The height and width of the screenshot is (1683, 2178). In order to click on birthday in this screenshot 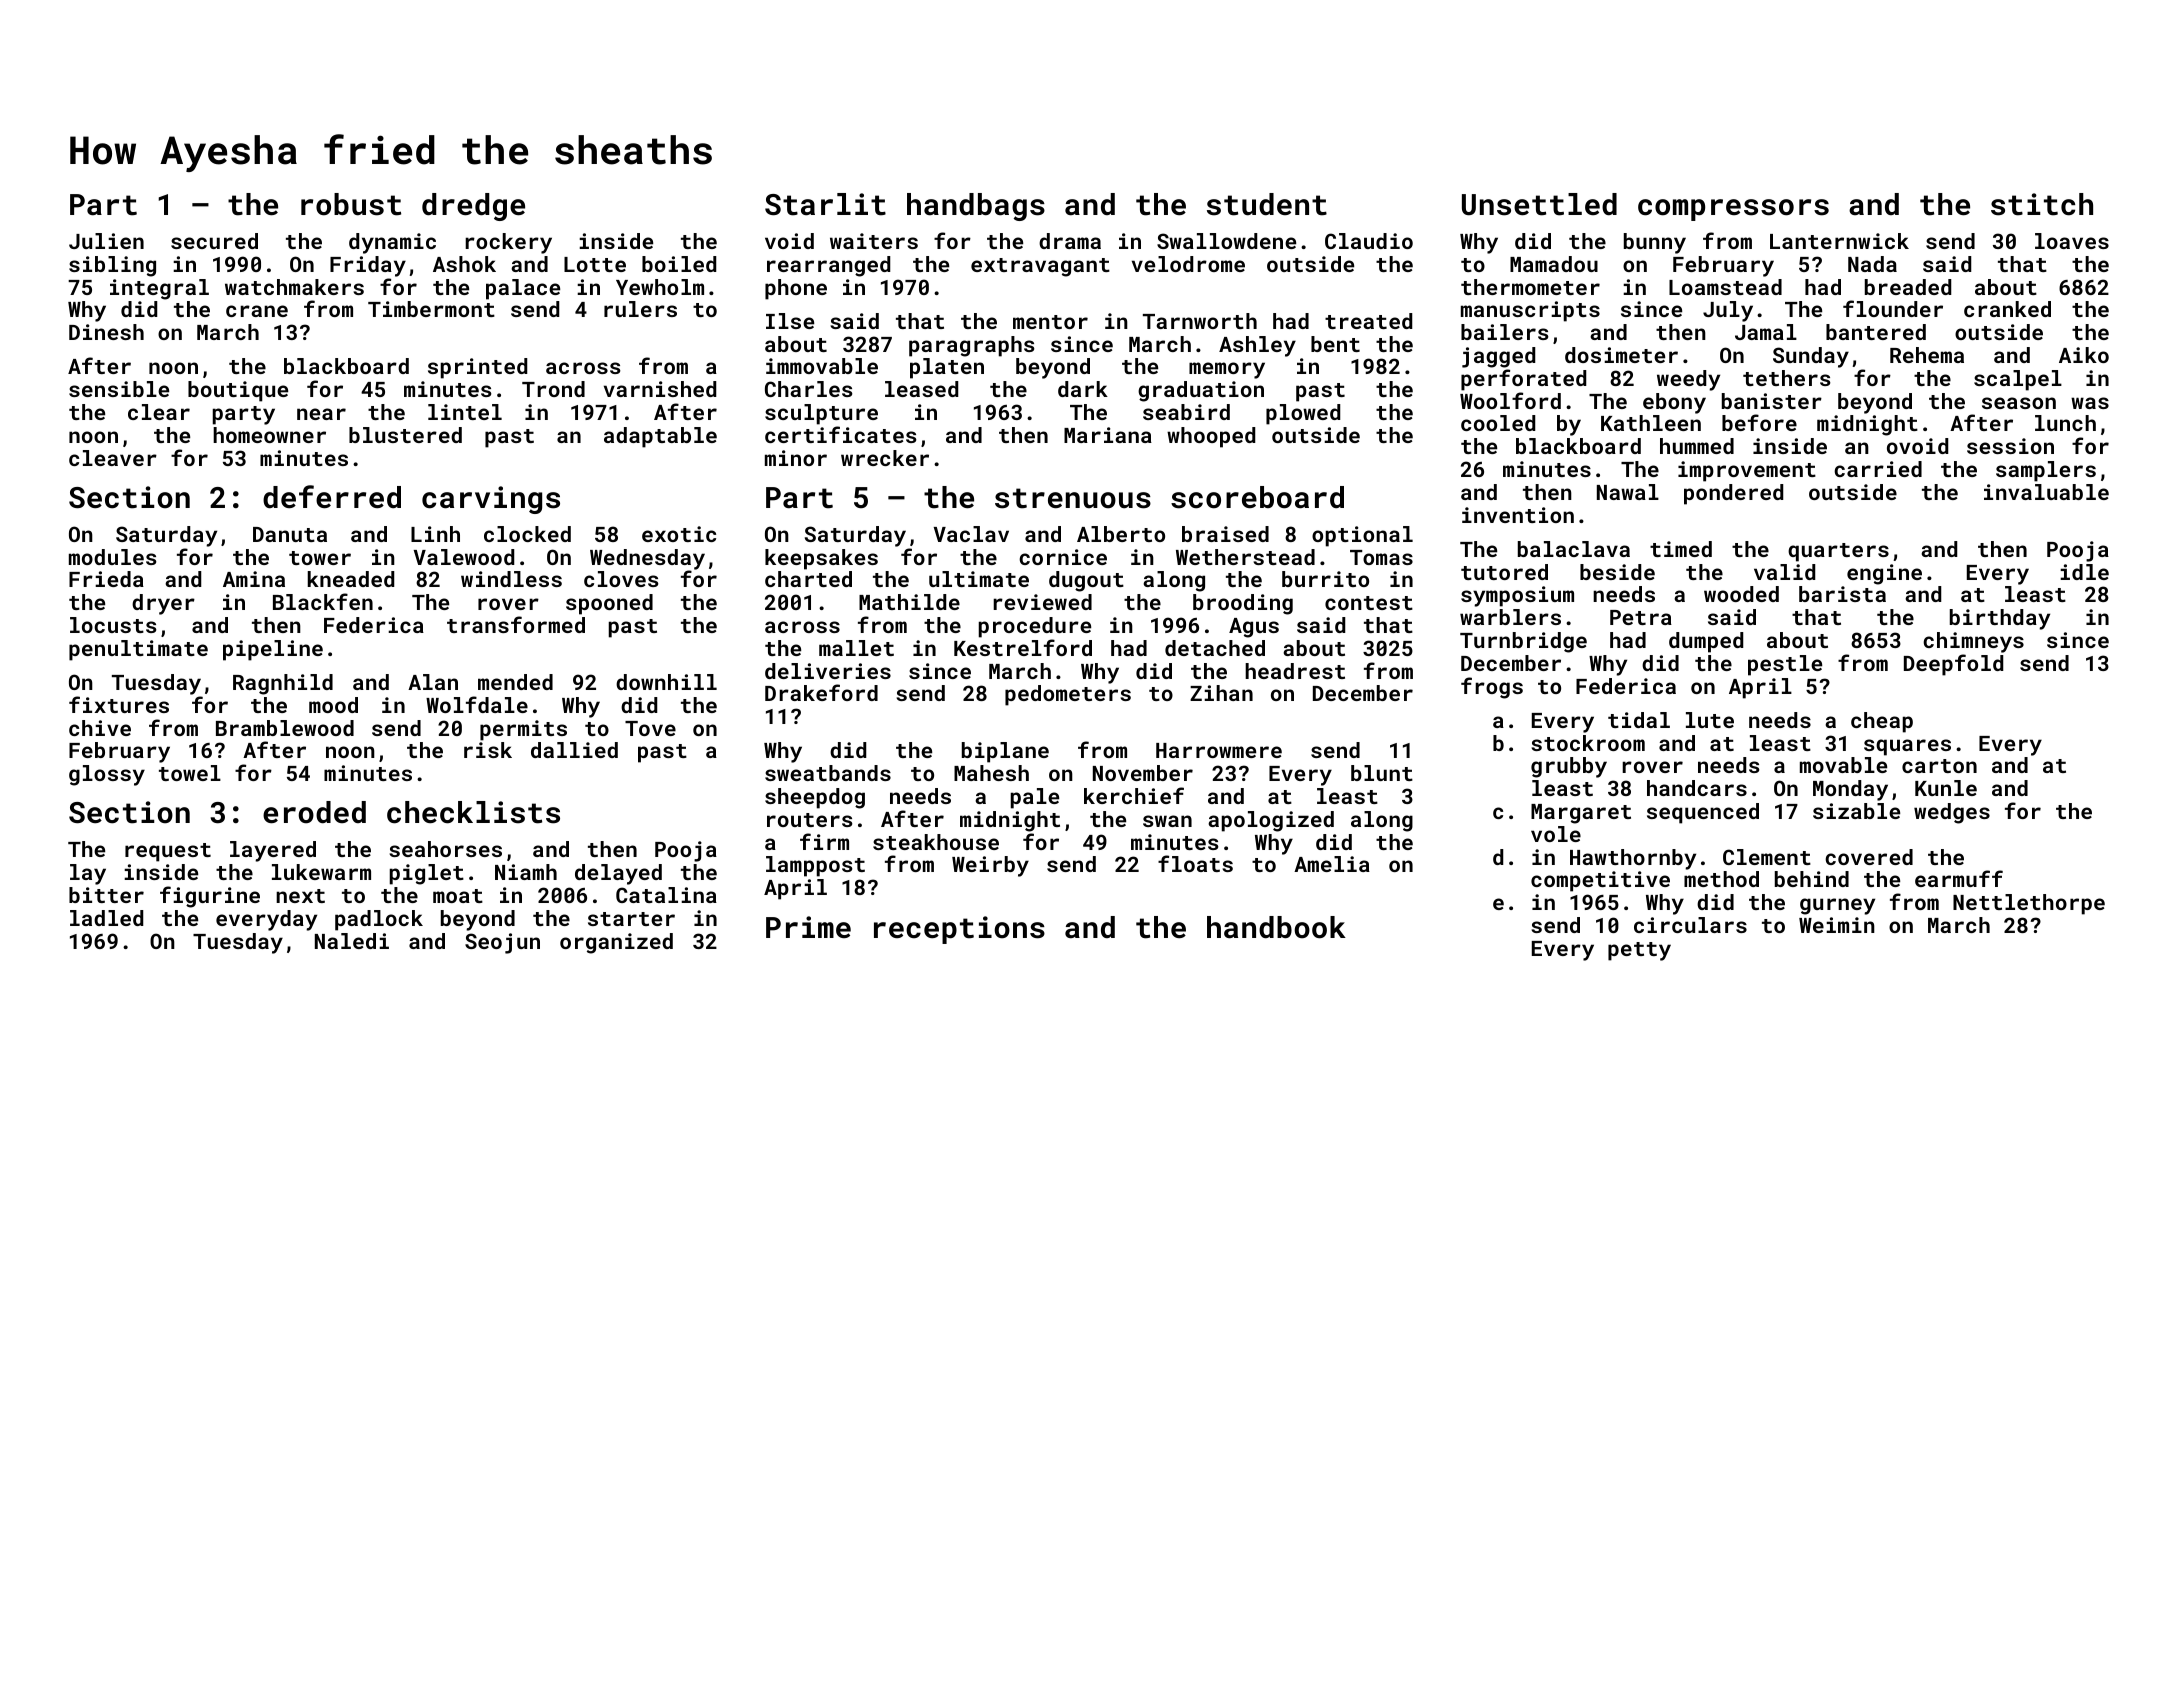, I will do `click(2000, 619)`.
